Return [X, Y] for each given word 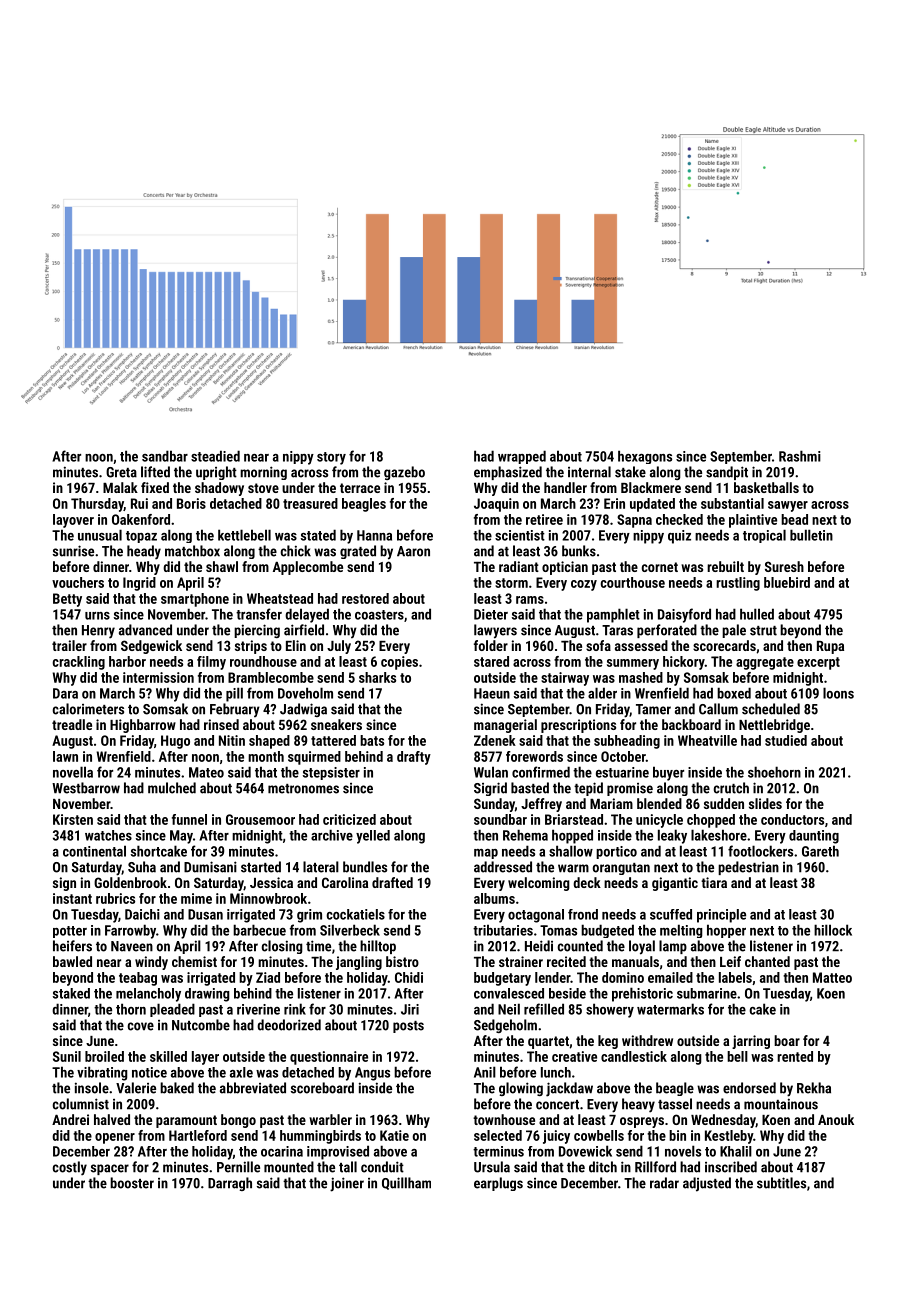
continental [94, 851]
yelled [373, 837]
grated [358, 552]
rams [530, 600]
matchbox [192, 551]
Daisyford [684, 615]
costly [69, 1168]
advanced [145, 630]
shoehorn [774, 772]
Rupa [830, 647]
